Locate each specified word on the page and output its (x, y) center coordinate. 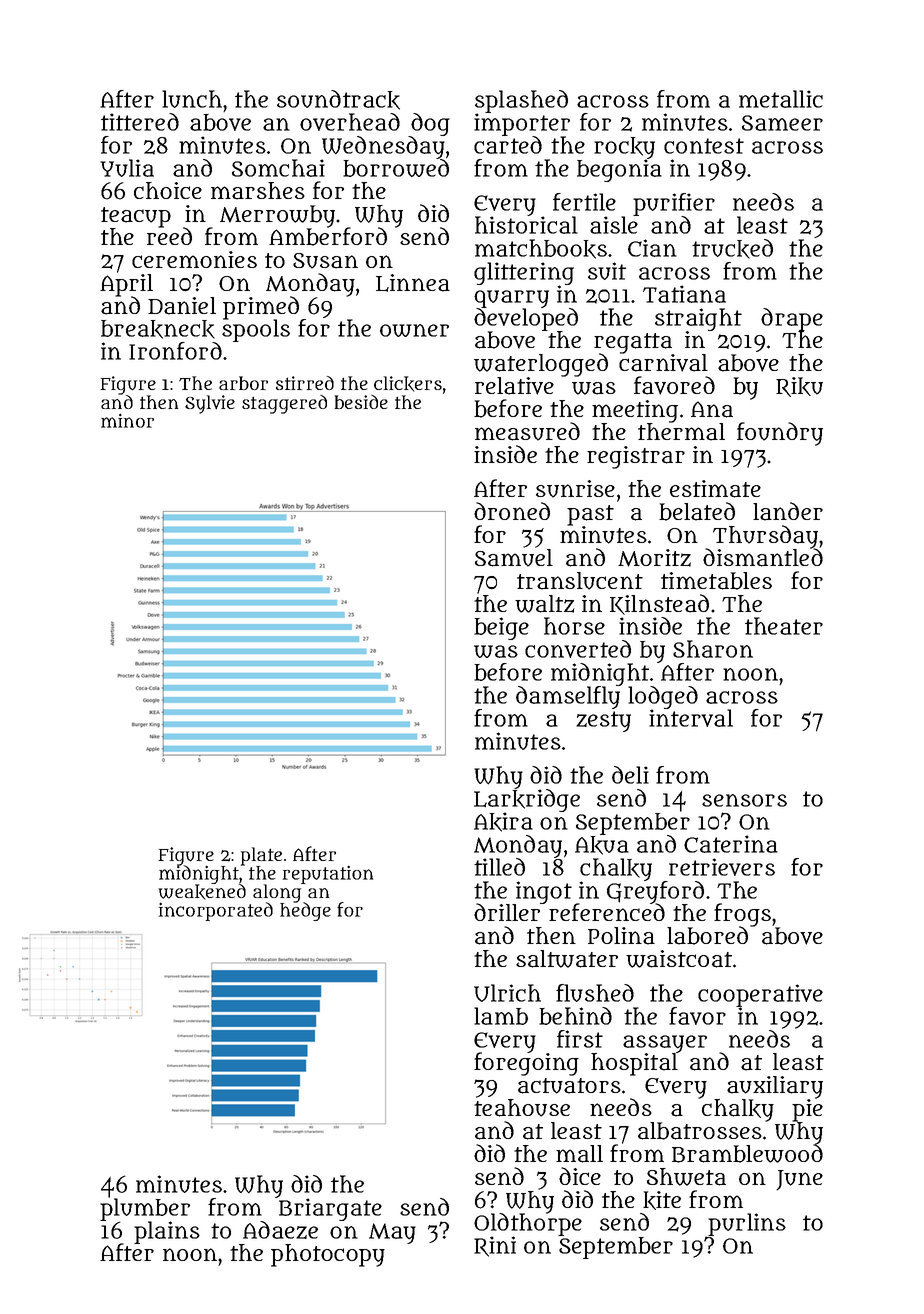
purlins (747, 1224)
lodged (663, 697)
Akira (503, 822)
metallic (781, 99)
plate (261, 856)
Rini (495, 1246)
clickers (408, 384)
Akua (602, 845)
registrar (636, 457)
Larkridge (527, 801)
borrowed (396, 168)
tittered (140, 122)
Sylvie (210, 404)
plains (167, 1232)
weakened (202, 892)
